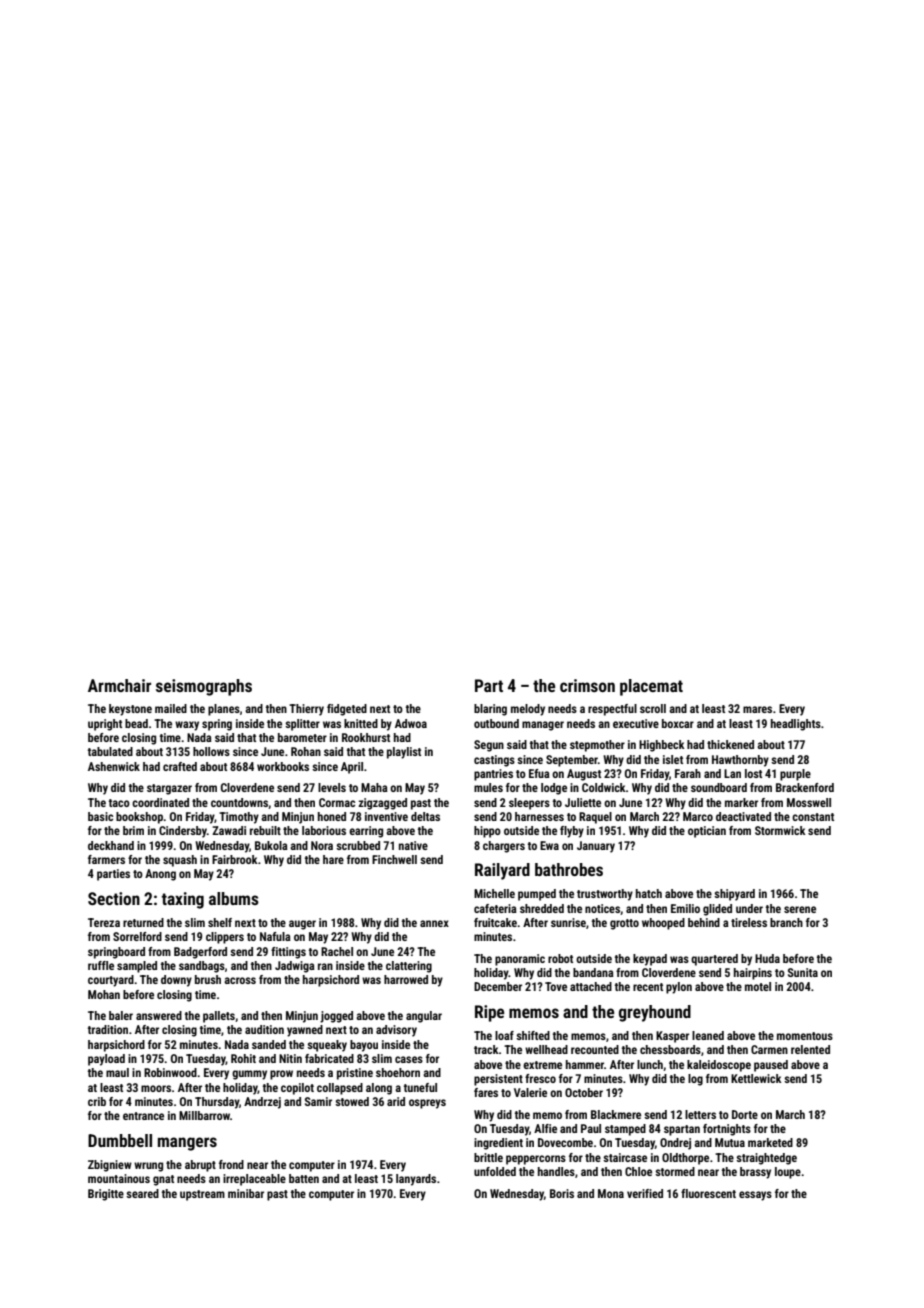 The image size is (924, 1308). I want to click on Stormwick, so click(780, 830).
